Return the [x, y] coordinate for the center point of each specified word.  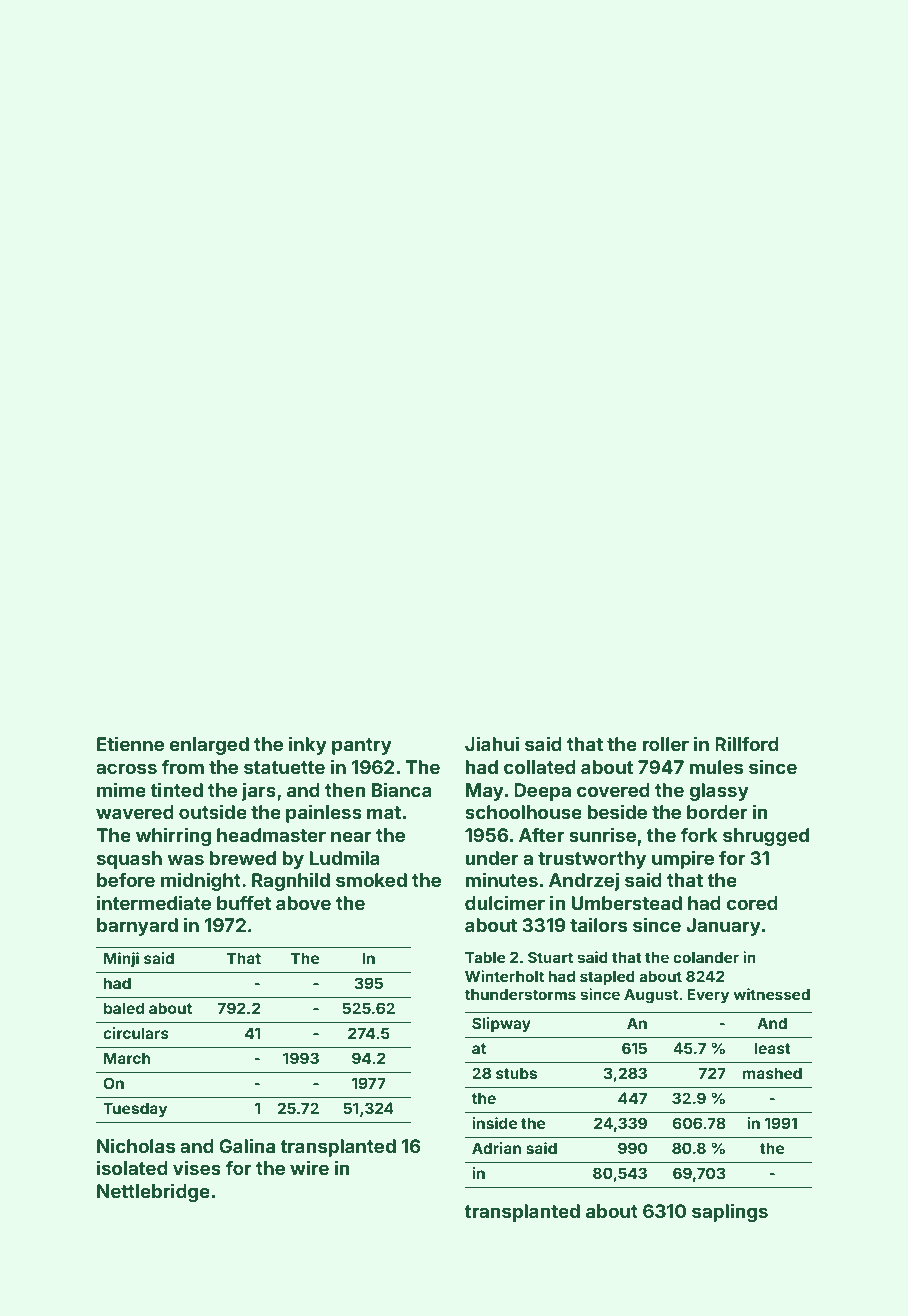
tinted [176, 789]
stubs [516, 1073]
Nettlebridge [153, 1192]
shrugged [766, 837]
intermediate [154, 902]
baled [124, 1008]
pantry [362, 746]
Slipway [501, 1024]
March [127, 1058]
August [651, 996]
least [773, 1048]
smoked [371, 880]
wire [309, 1167]
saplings [730, 1212]
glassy [719, 792]
